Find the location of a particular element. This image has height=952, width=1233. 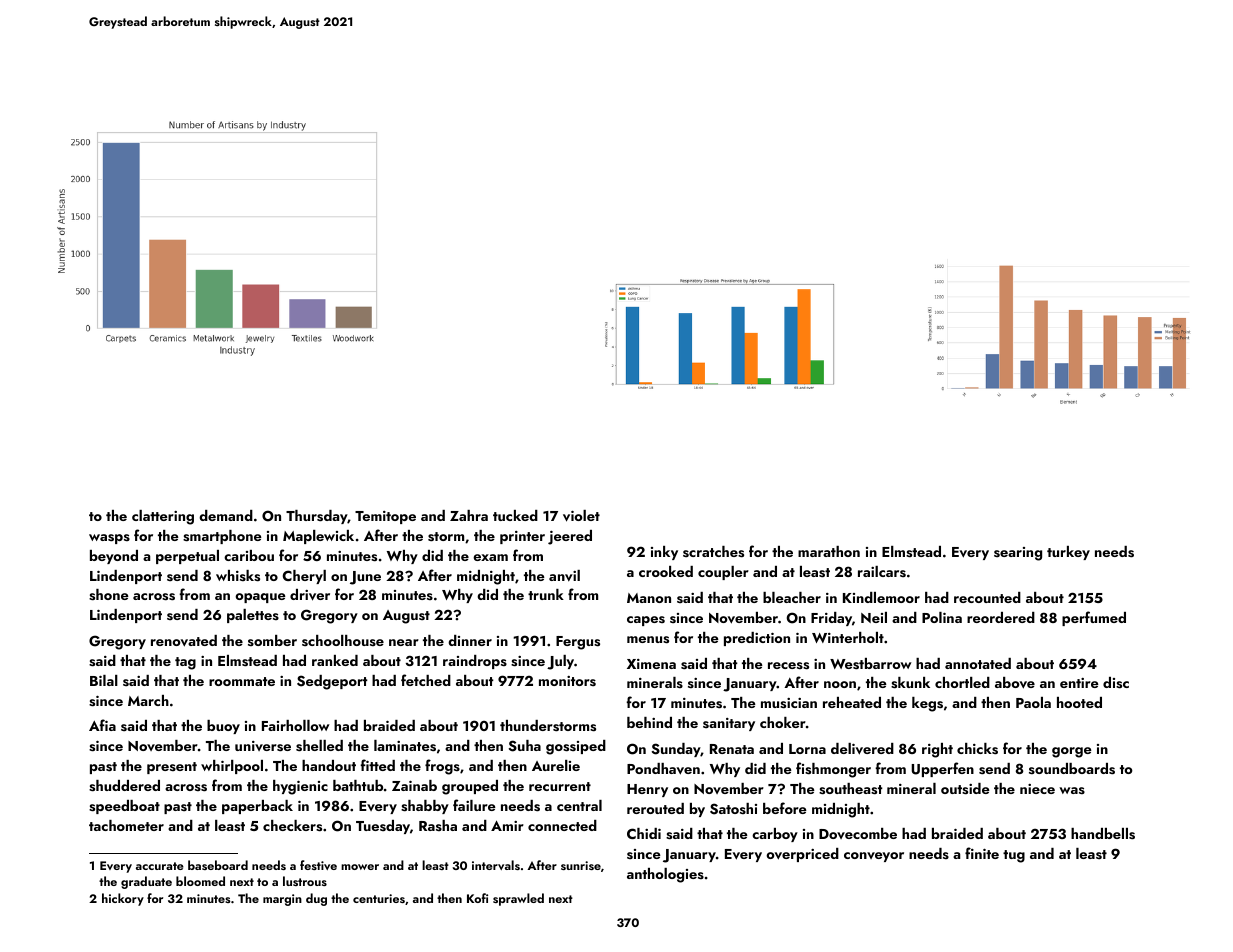

sprawled is located at coordinates (518, 899).
